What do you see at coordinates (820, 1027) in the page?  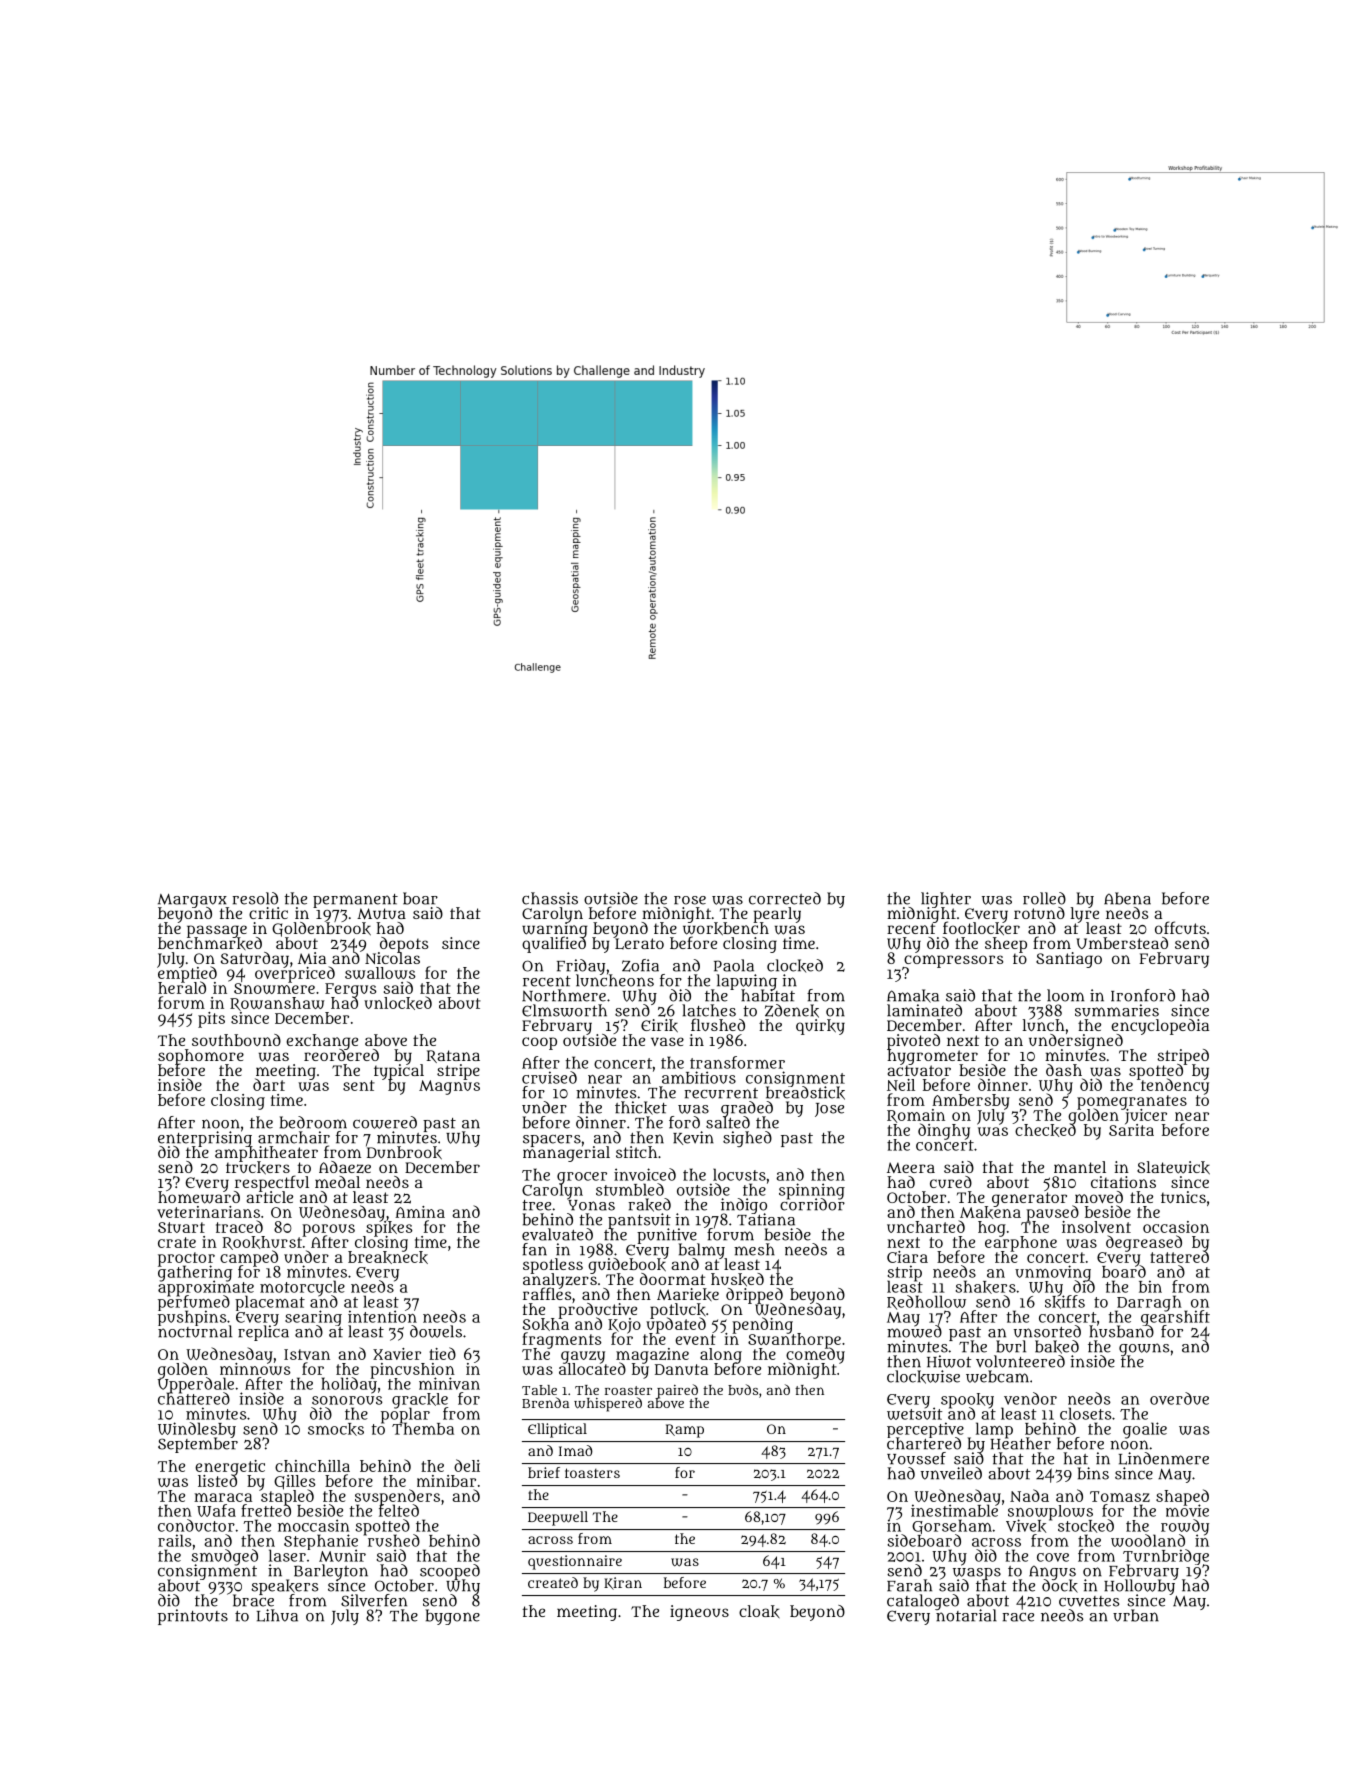 I see `quirky` at bounding box center [820, 1027].
